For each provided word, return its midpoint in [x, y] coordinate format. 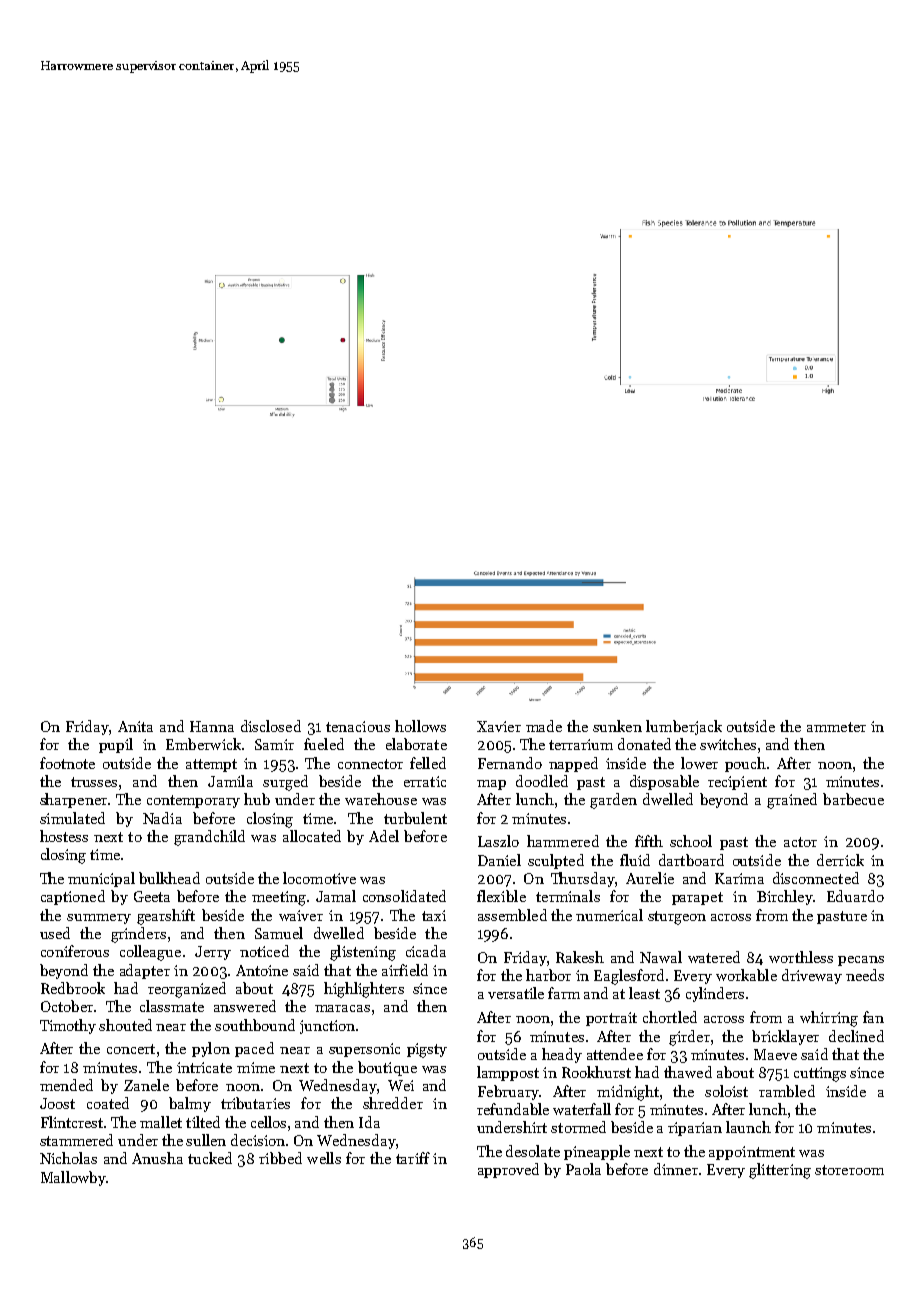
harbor [548, 975]
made [544, 726]
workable [746, 975]
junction [327, 1027]
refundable [513, 1109]
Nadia [162, 818]
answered [245, 1006]
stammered [76, 1140]
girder [689, 1038]
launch [748, 1127]
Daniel [499, 860]
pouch [745, 764]
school [691, 841]
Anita [135, 726]
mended [66, 1085]
